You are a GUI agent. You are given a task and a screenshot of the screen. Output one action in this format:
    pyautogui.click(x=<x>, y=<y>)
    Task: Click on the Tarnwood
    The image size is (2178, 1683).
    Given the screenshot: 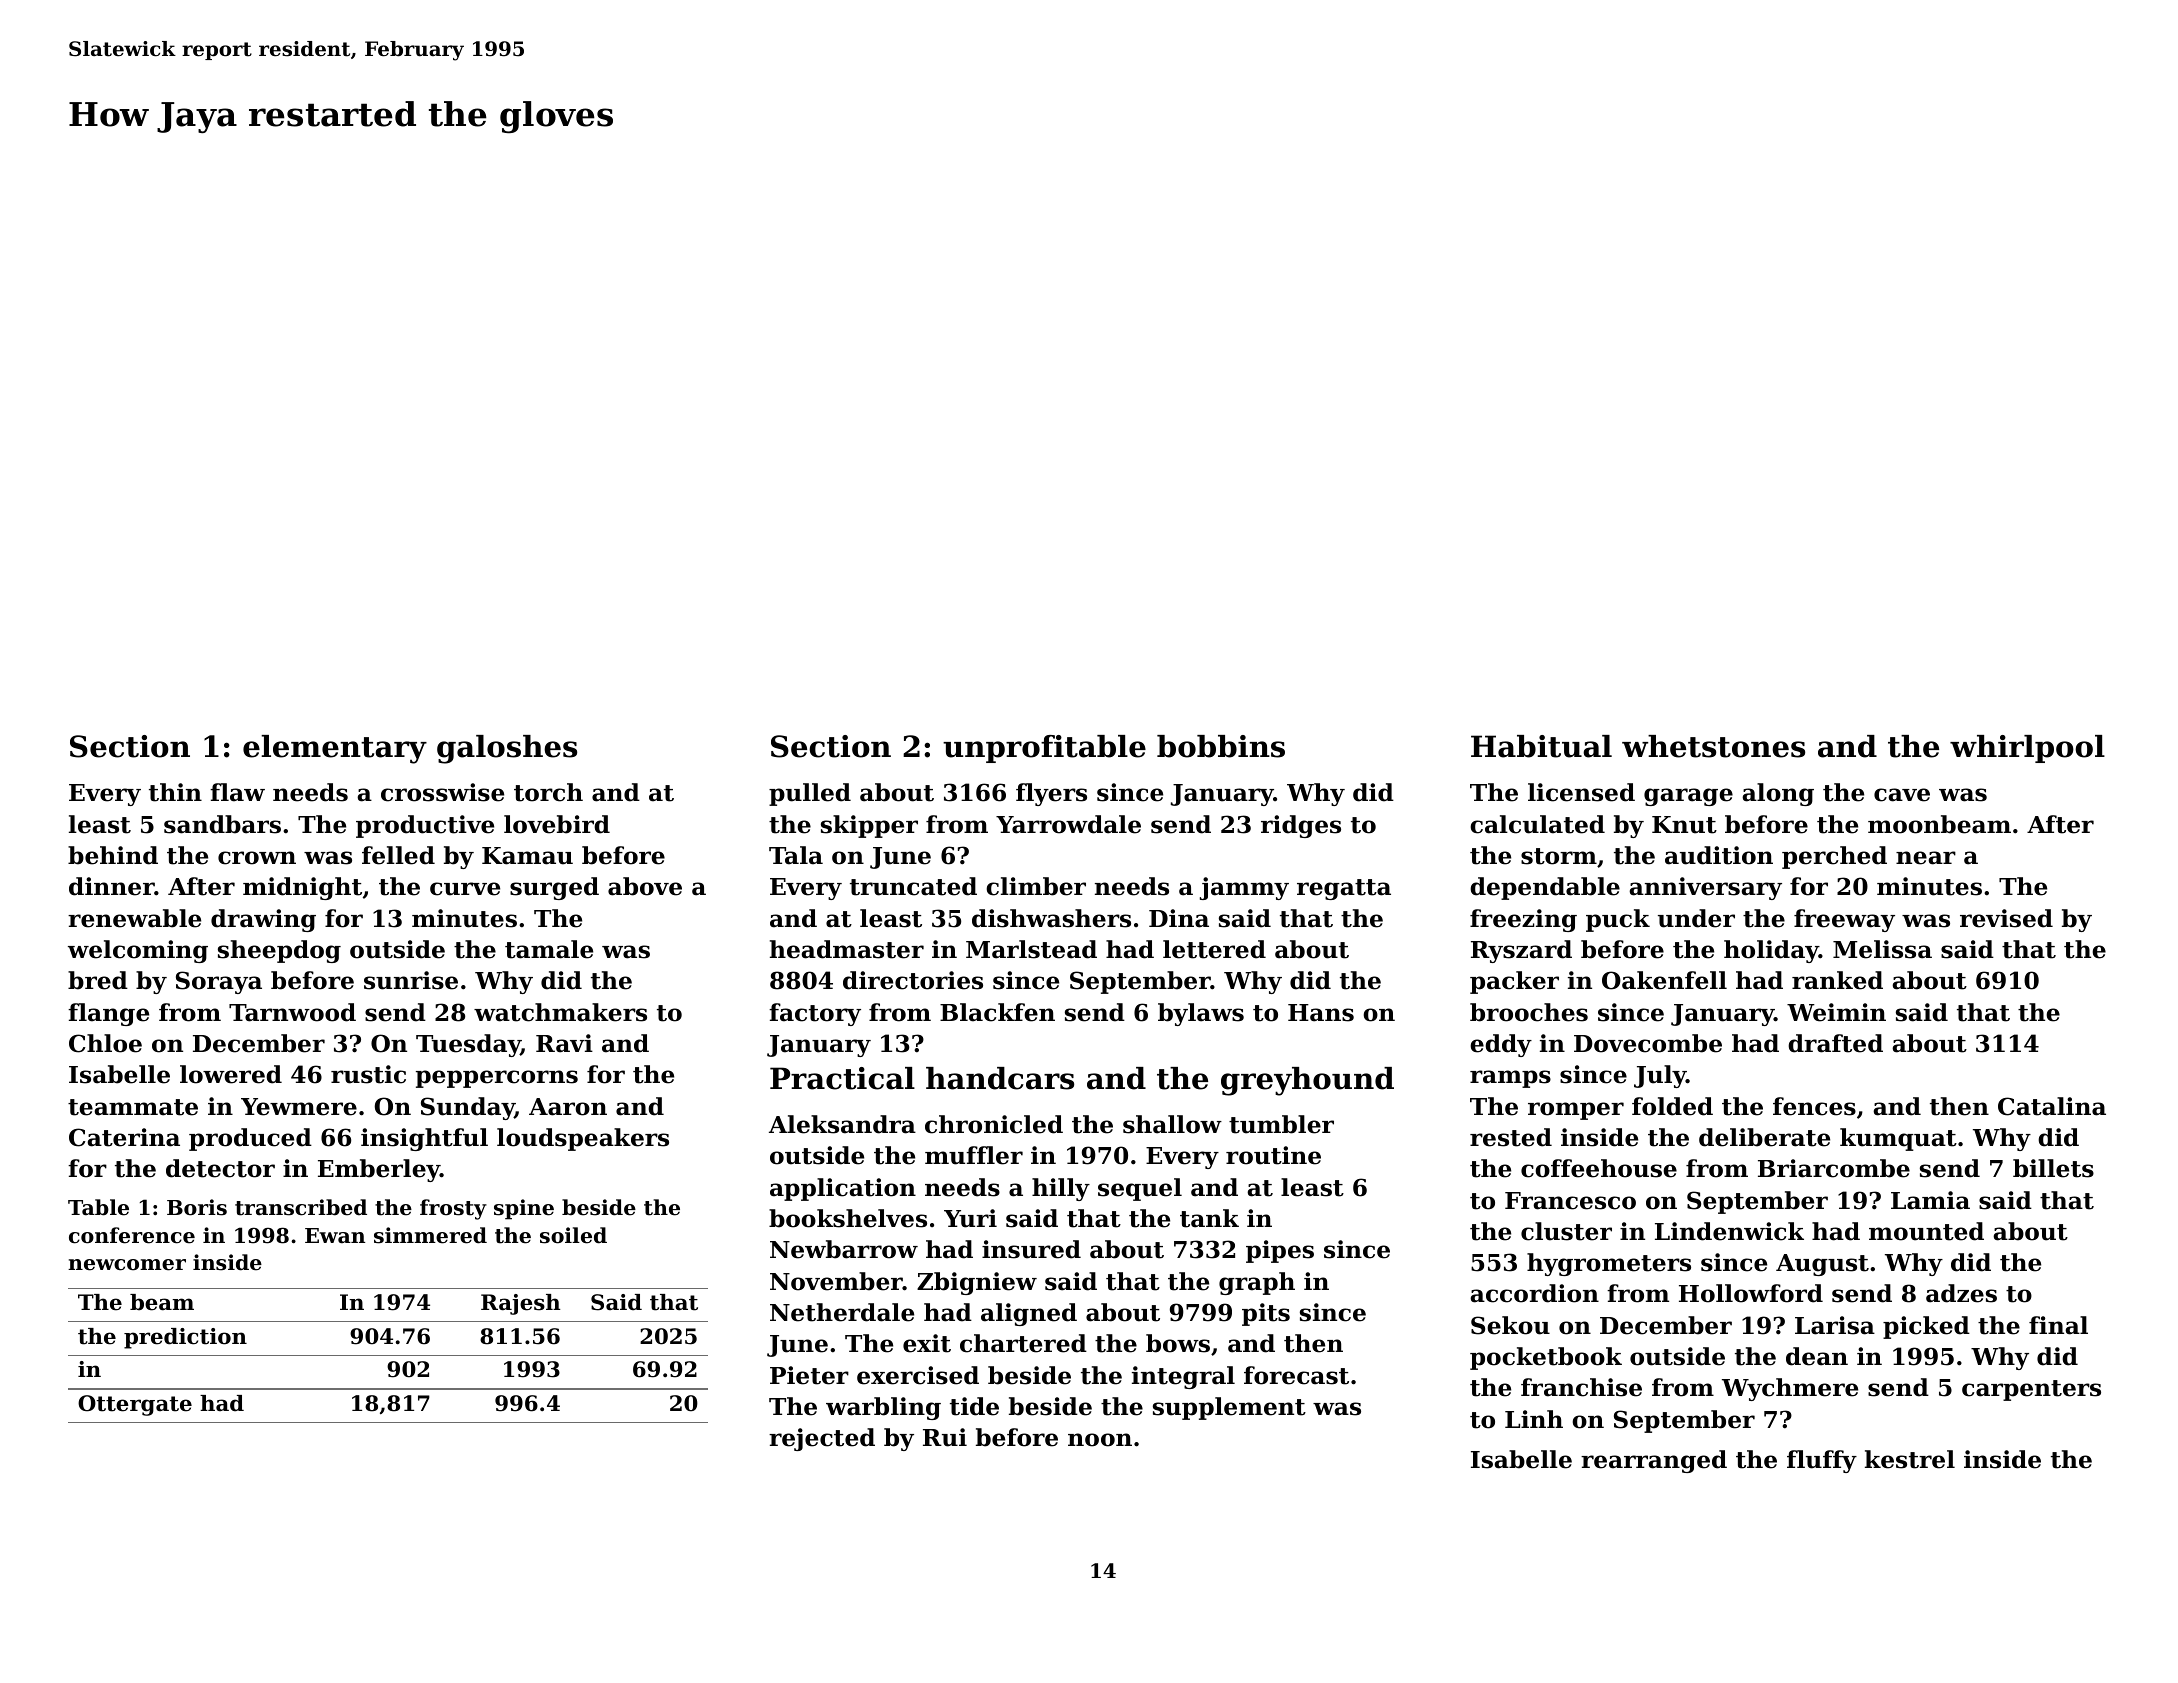 What is the action you would take?
    pyautogui.click(x=292, y=1012)
